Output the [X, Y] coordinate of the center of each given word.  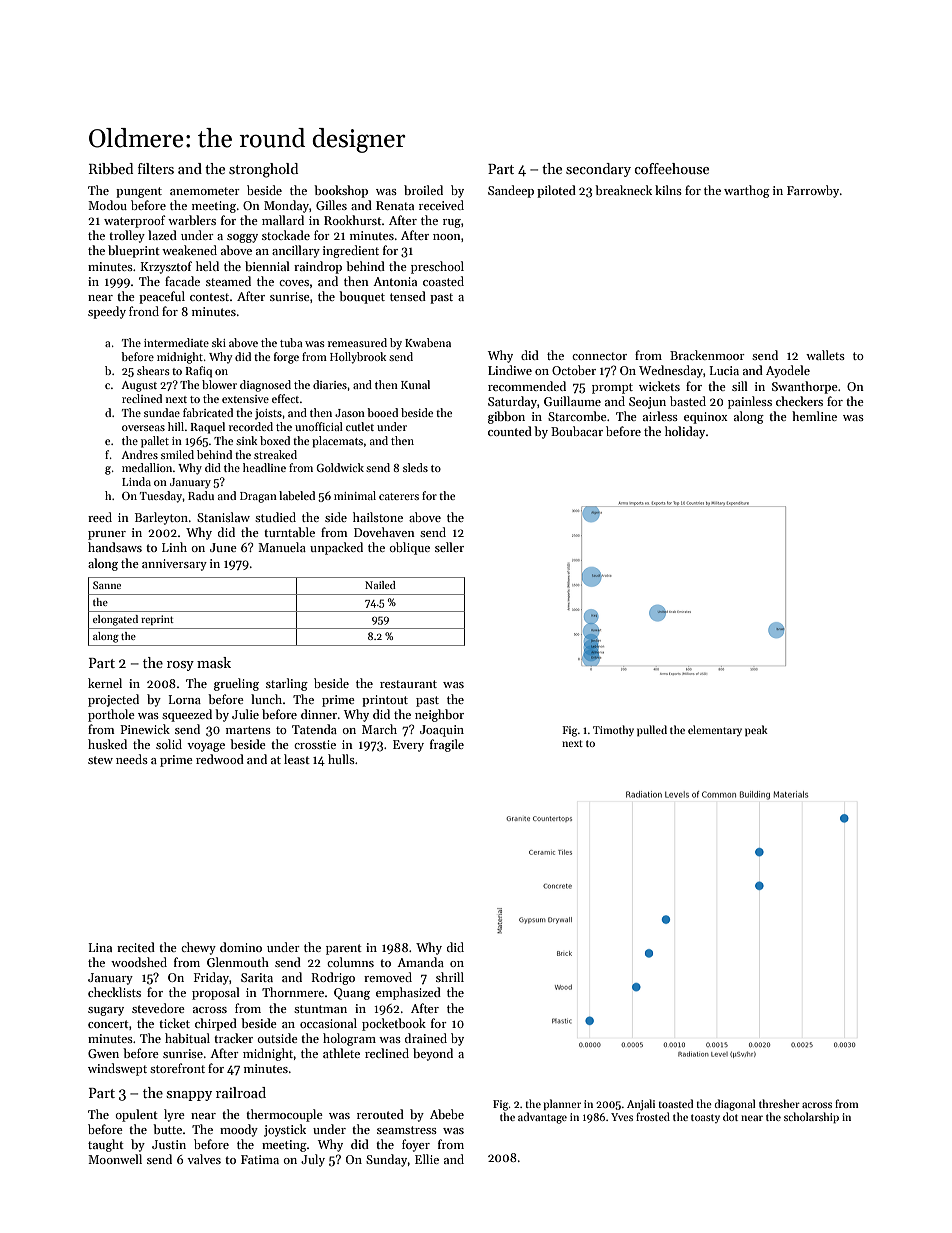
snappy [189, 1096]
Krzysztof [166, 267]
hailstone [378, 517]
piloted [556, 191]
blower [219, 384]
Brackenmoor [707, 355]
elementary [715, 730]
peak [756, 730]
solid [169, 744]
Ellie [427, 1159]
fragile [447, 745]
